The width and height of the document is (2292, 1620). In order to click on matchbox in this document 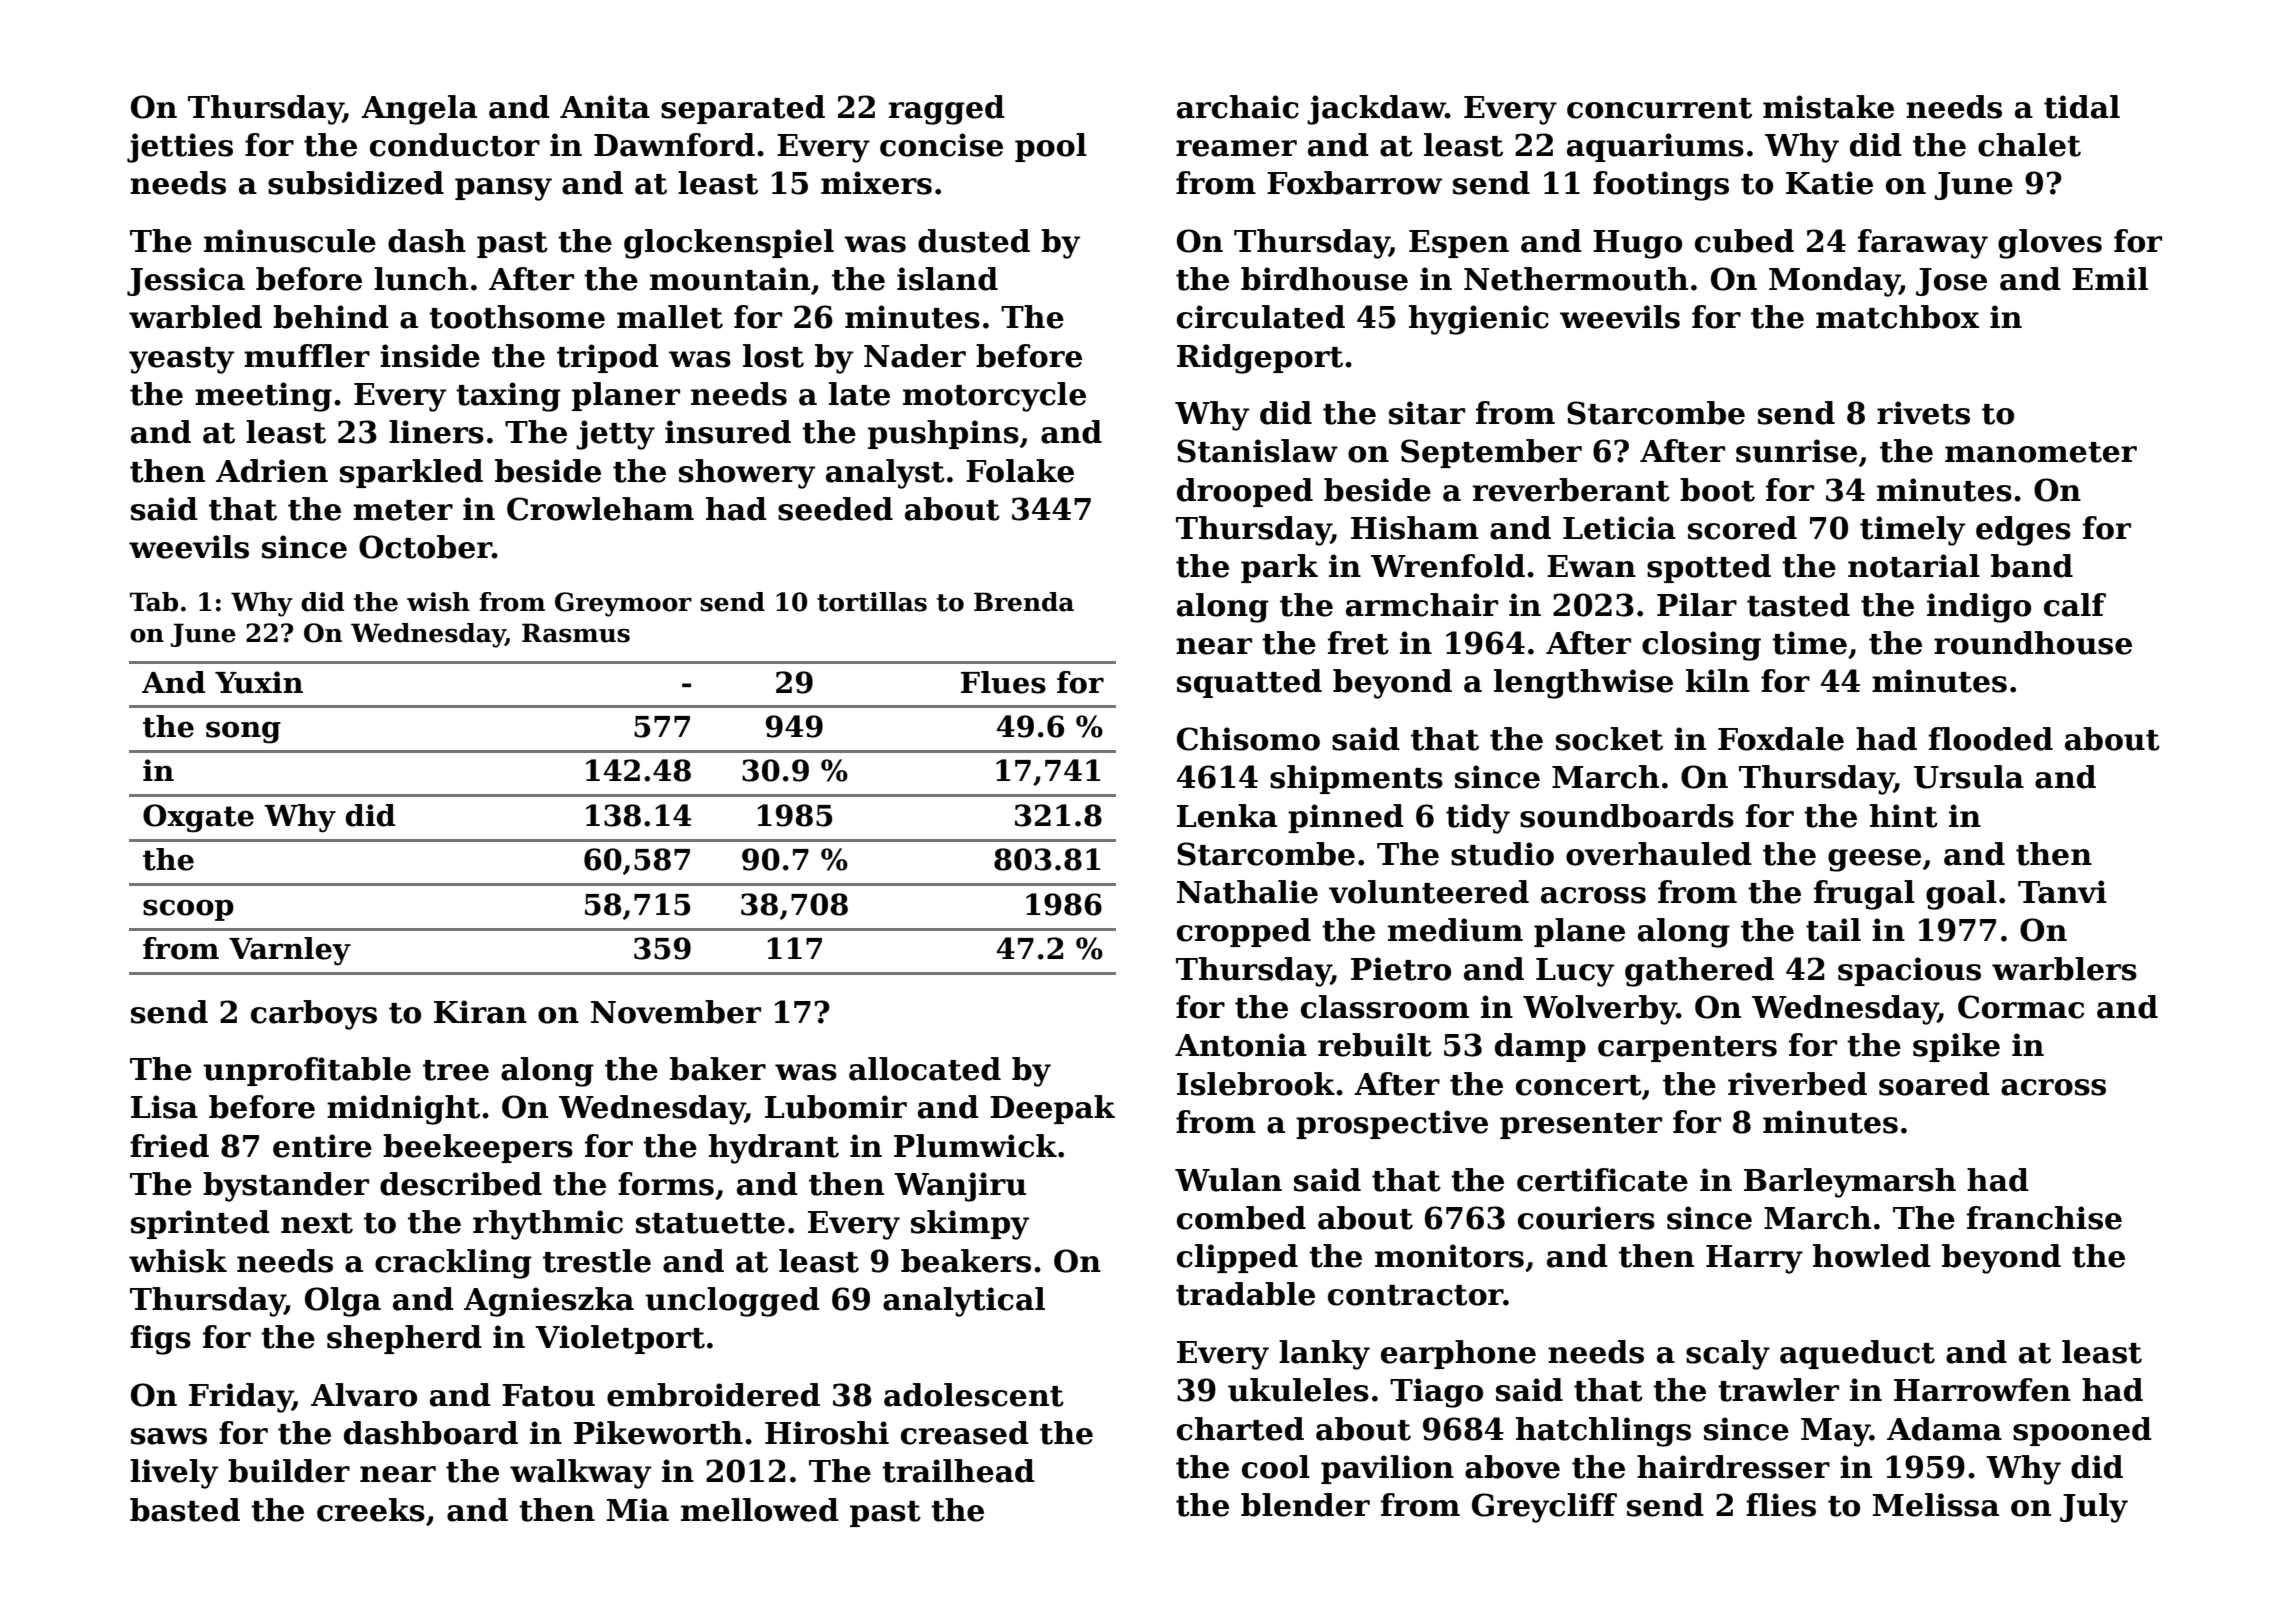, I will do `click(1897, 317)`.
